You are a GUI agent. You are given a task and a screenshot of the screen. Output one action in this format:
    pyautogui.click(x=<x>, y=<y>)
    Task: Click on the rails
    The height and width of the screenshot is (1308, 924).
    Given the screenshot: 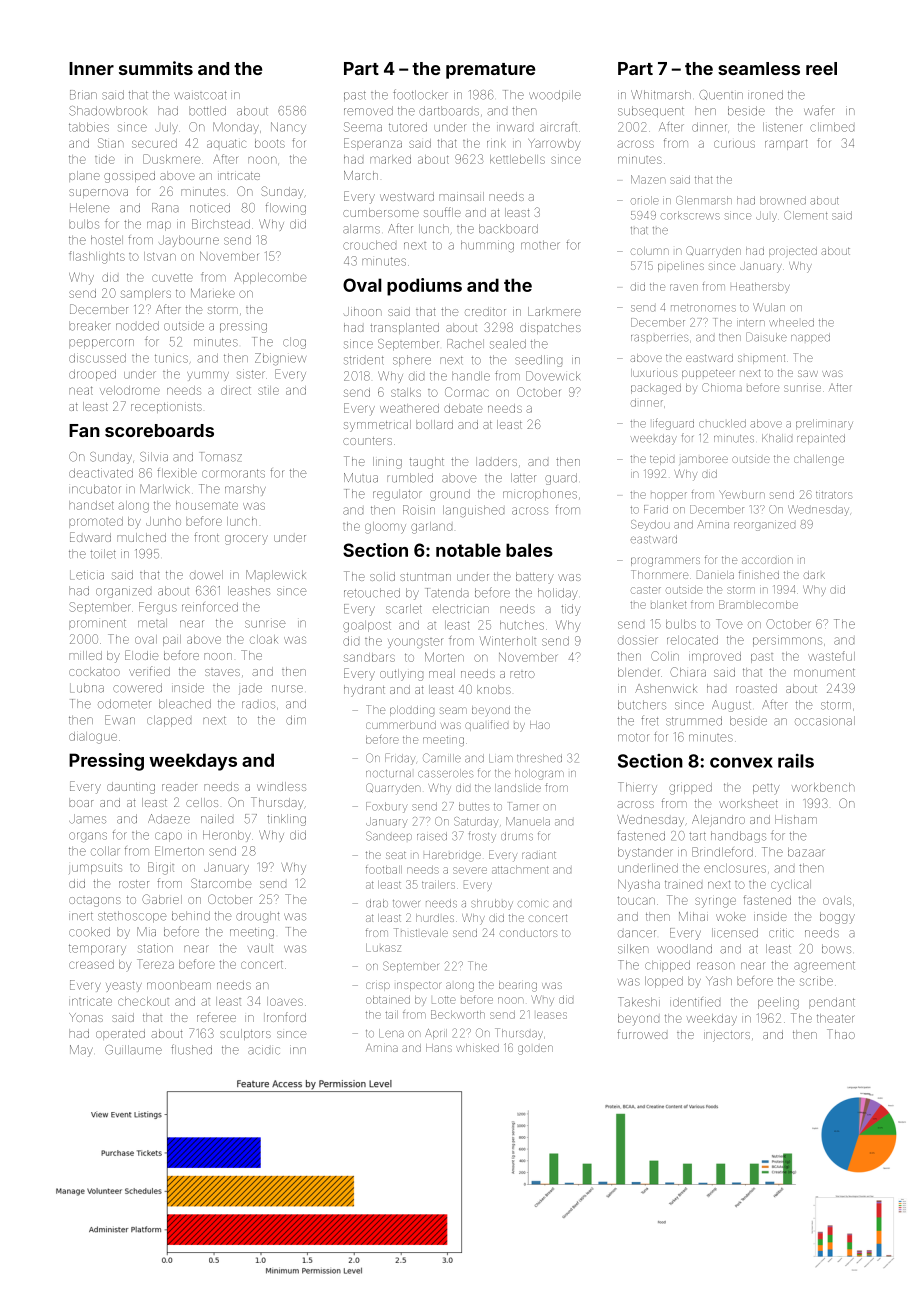 What is the action you would take?
    pyautogui.click(x=796, y=761)
